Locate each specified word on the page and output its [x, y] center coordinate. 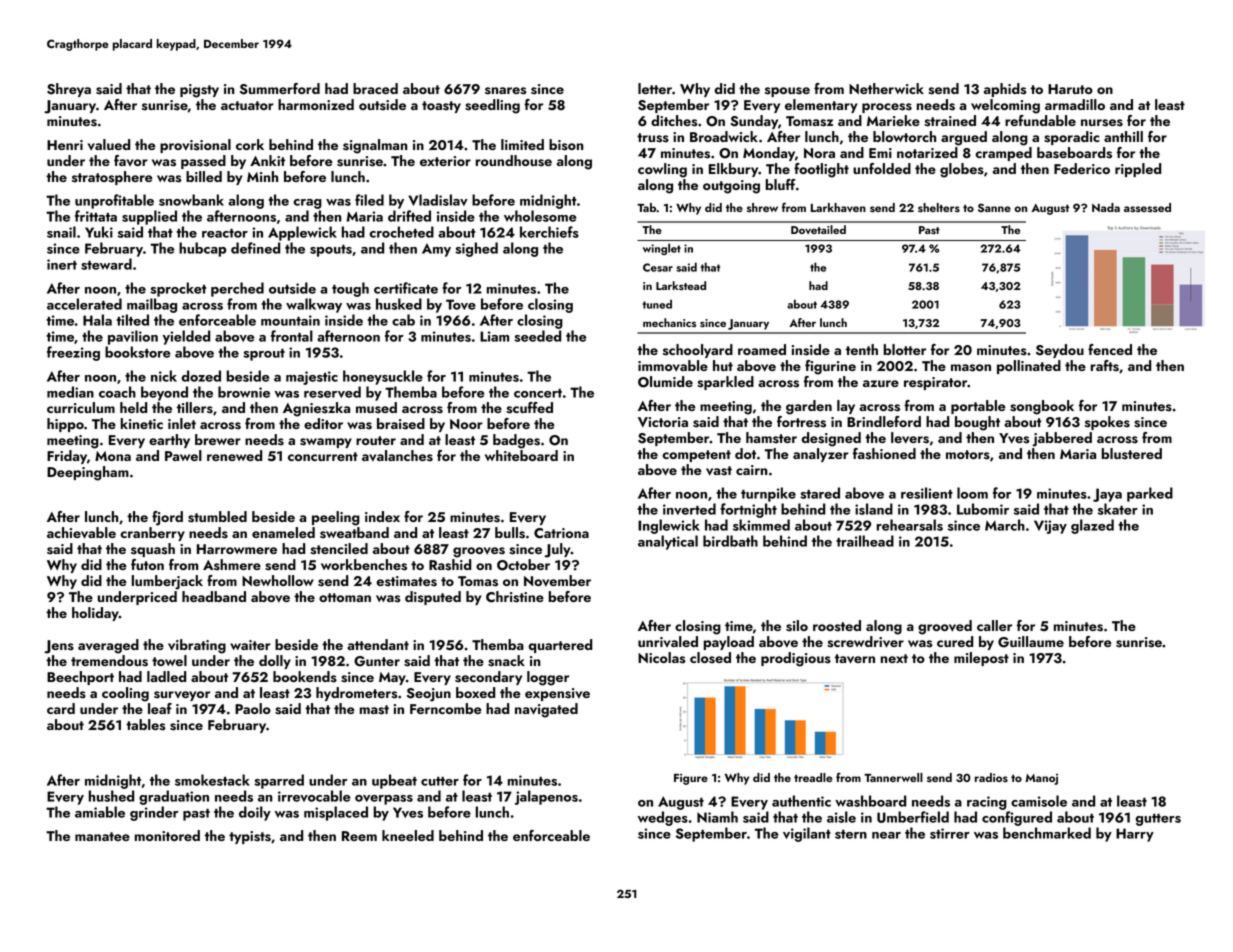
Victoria [663, 422]
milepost [981, 659]
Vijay [1050, 527]
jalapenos [546, 797]
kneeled [408, 835]
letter [655, 88]
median [70, 392]
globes [962, 170]
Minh [262, 176]
